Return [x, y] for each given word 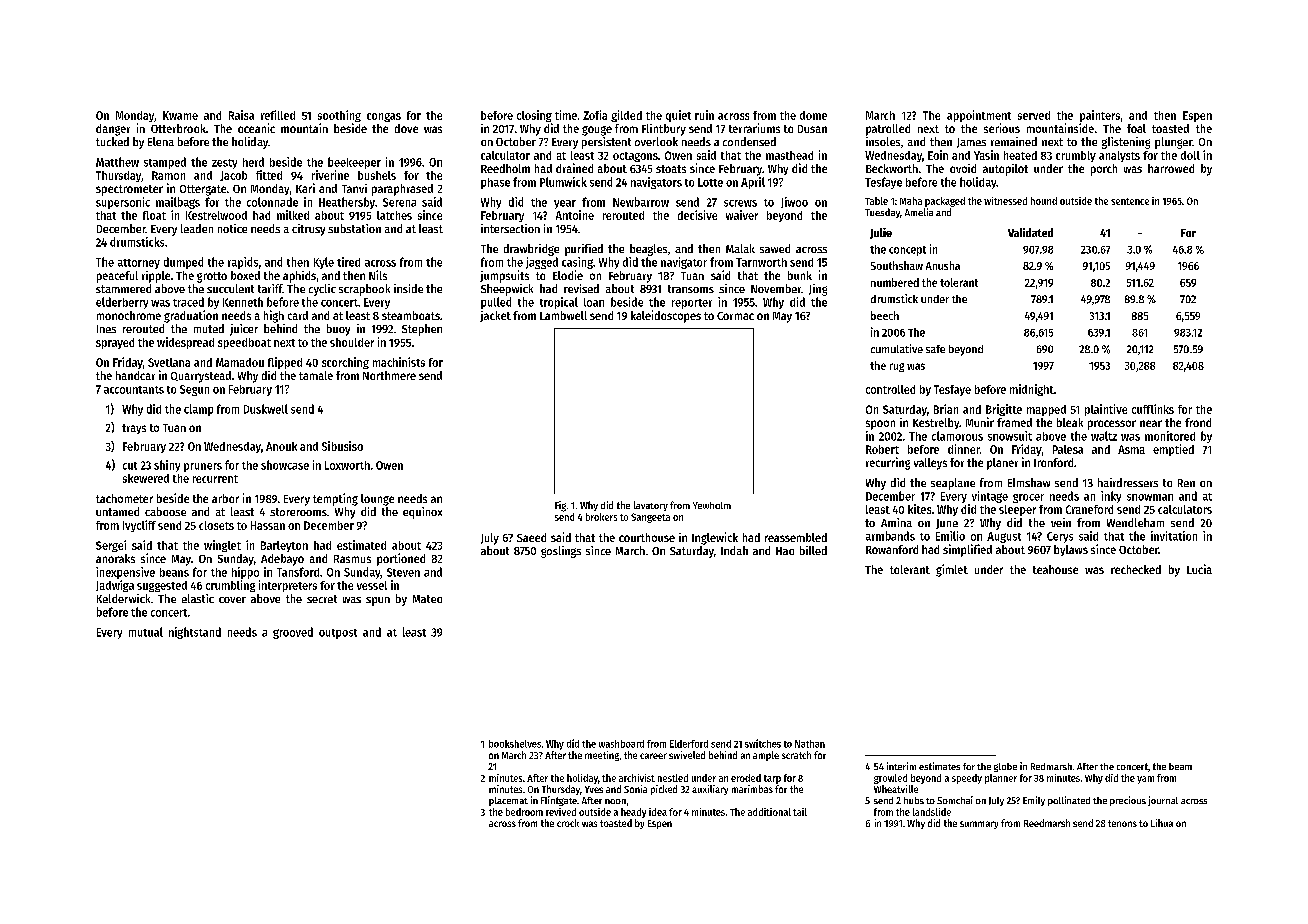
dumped [183, 263]
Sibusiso [342, 446]
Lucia [1199, 569]
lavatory [651, 506]
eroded [746, 778]
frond [1198, 422]
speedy [967, 779]
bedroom [524, 812]
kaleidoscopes [666, 316]
